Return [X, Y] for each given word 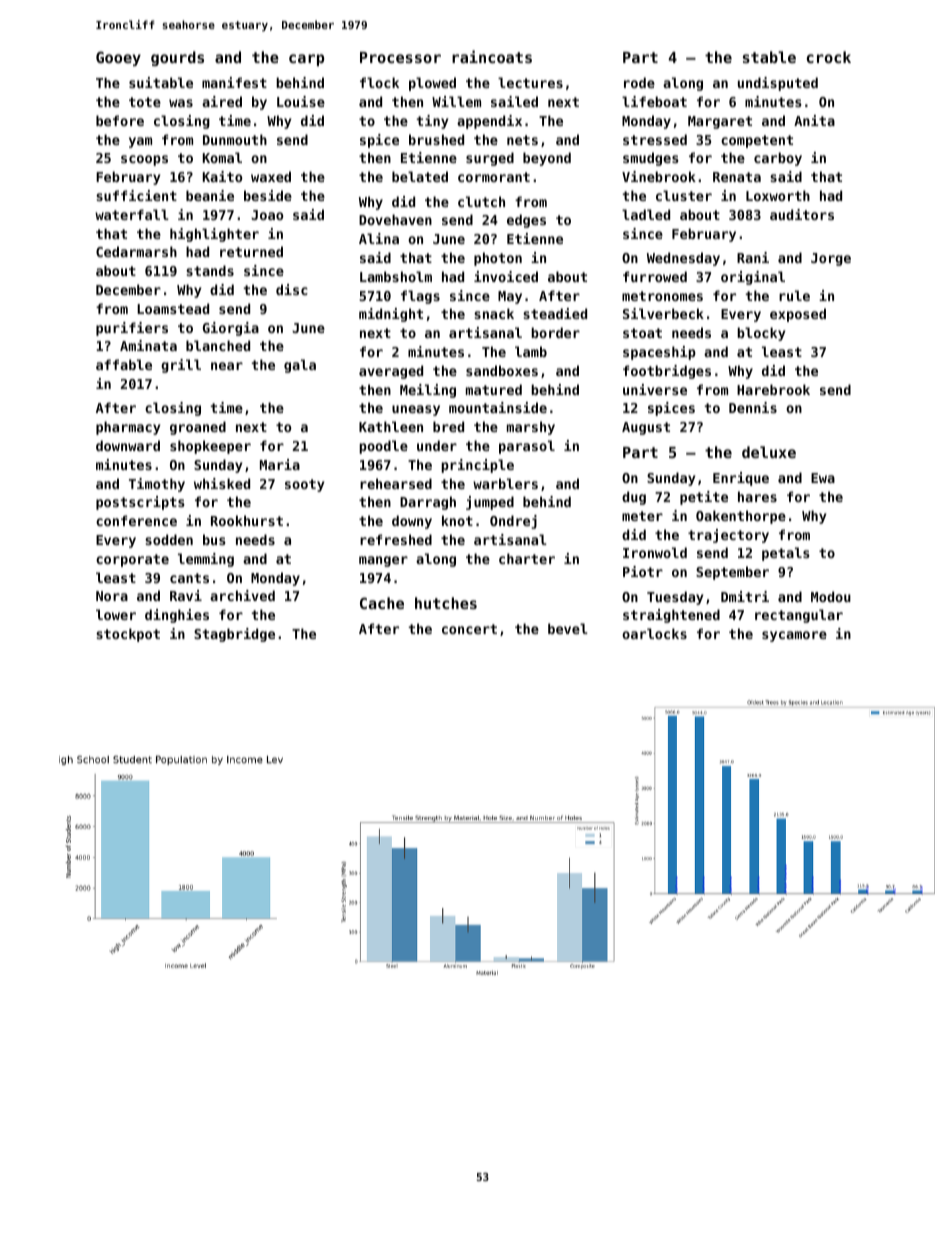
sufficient [136, 195]
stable [769, 57]
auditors [802, 214]
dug [634, 498]
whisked [222, 483]
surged [490, 159]
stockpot [128, 635]
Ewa [823, 478]
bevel [568, 628]
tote [145, 102]
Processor [400, 57]
